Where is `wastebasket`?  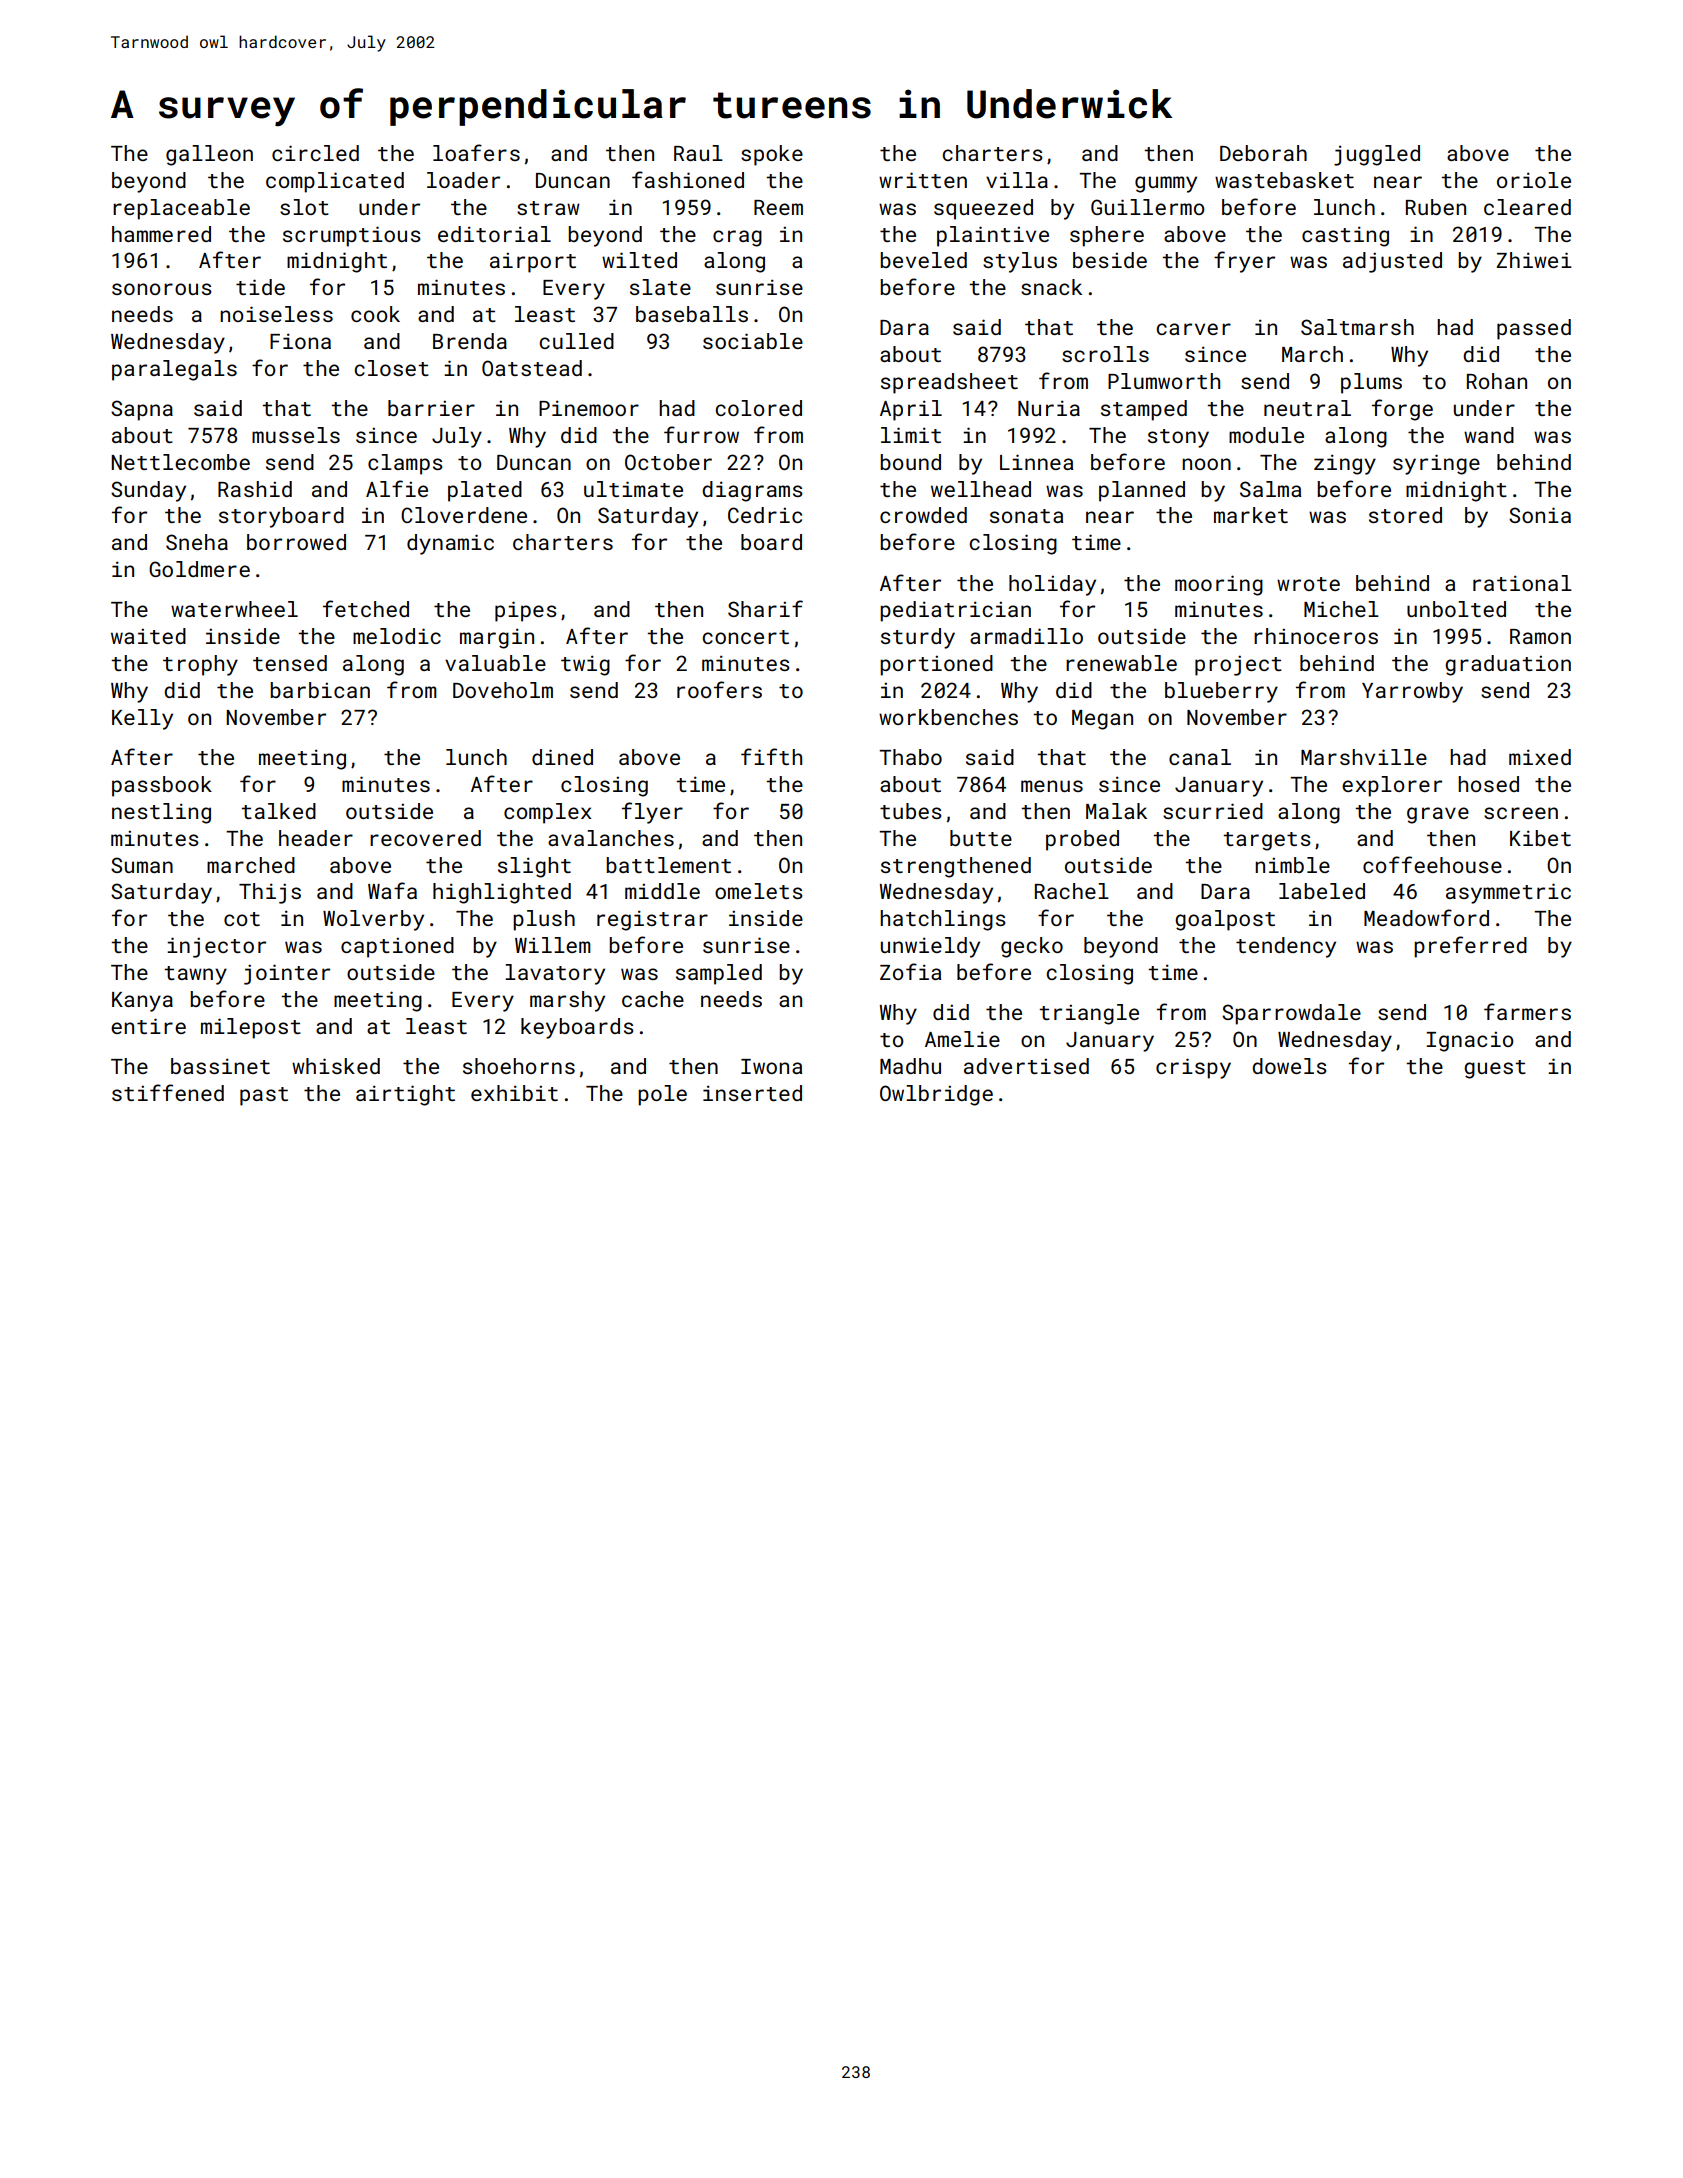
wastebasket is located at coordinates (1284, 180).
